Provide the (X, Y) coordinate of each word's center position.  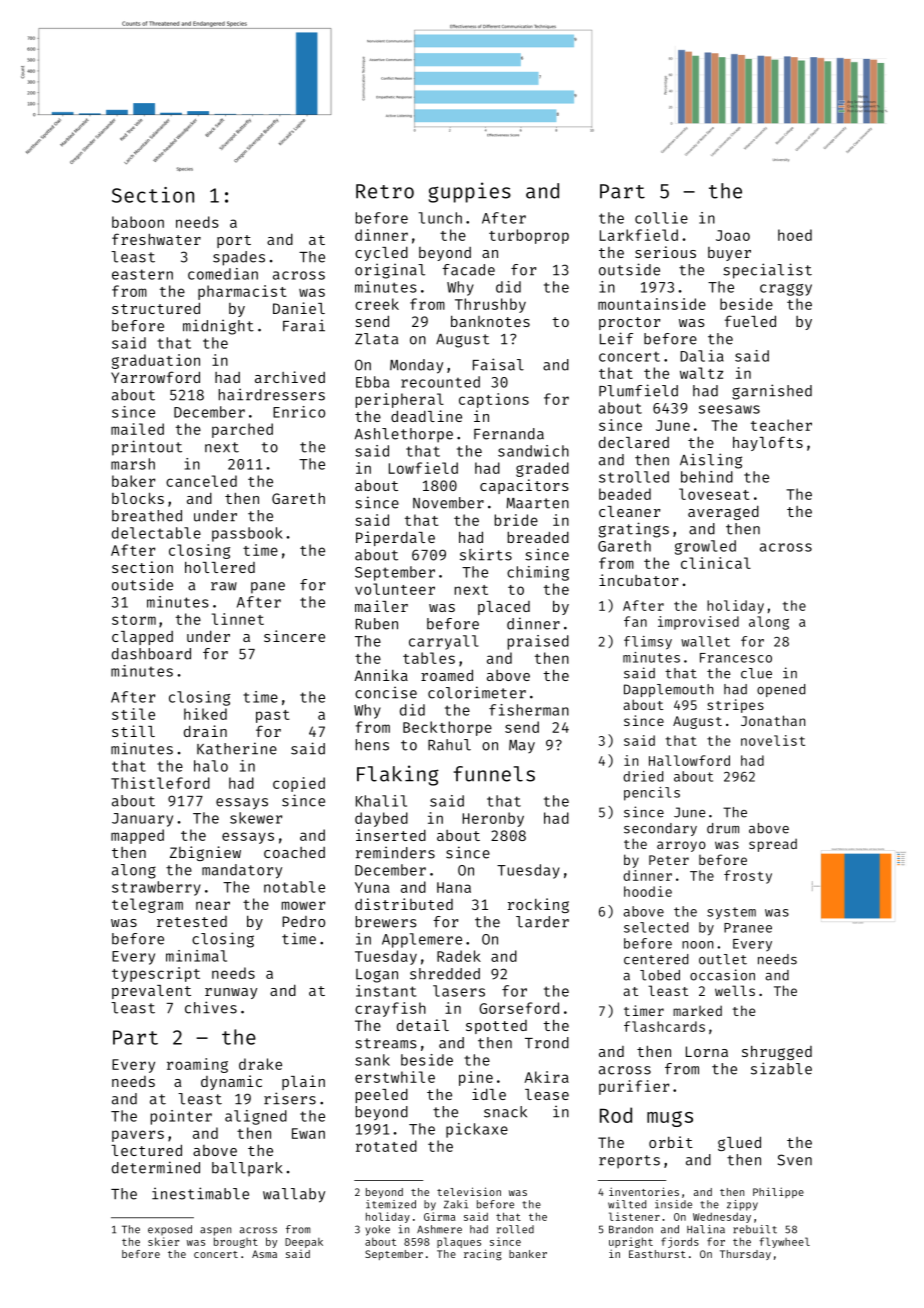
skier (163, 1241)
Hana (454, 887)
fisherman (529, 710)
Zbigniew (205, 853)
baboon (138, 222)
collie (661, 218)
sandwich (533, 451)
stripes (735, 706)
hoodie (648, 891)
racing (483, 1255)
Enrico (299, 412)
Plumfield (638, 390)
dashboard (151, 654)
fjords (680, 1242)
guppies (470, 192)
